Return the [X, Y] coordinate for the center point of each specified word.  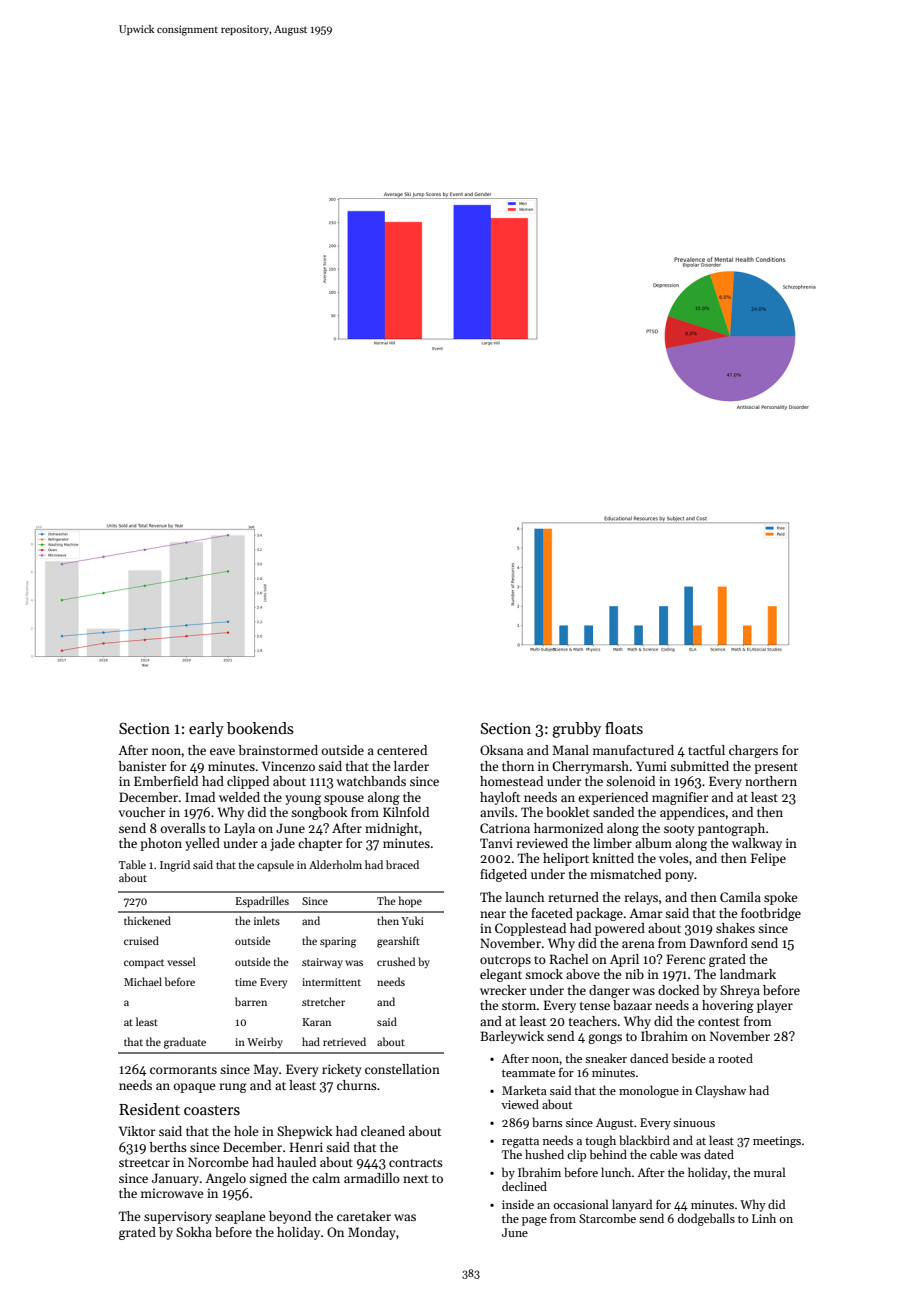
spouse [344, 800]
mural [769, 1172]
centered [402, 750]
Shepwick [304, 1132]
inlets [267, 920]
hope [410, 901]
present [776, 768]
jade [282, 844]
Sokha [194, 1232]
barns [547, 1122]
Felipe [768, 859]
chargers [753, 751]
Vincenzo [288, 766]
